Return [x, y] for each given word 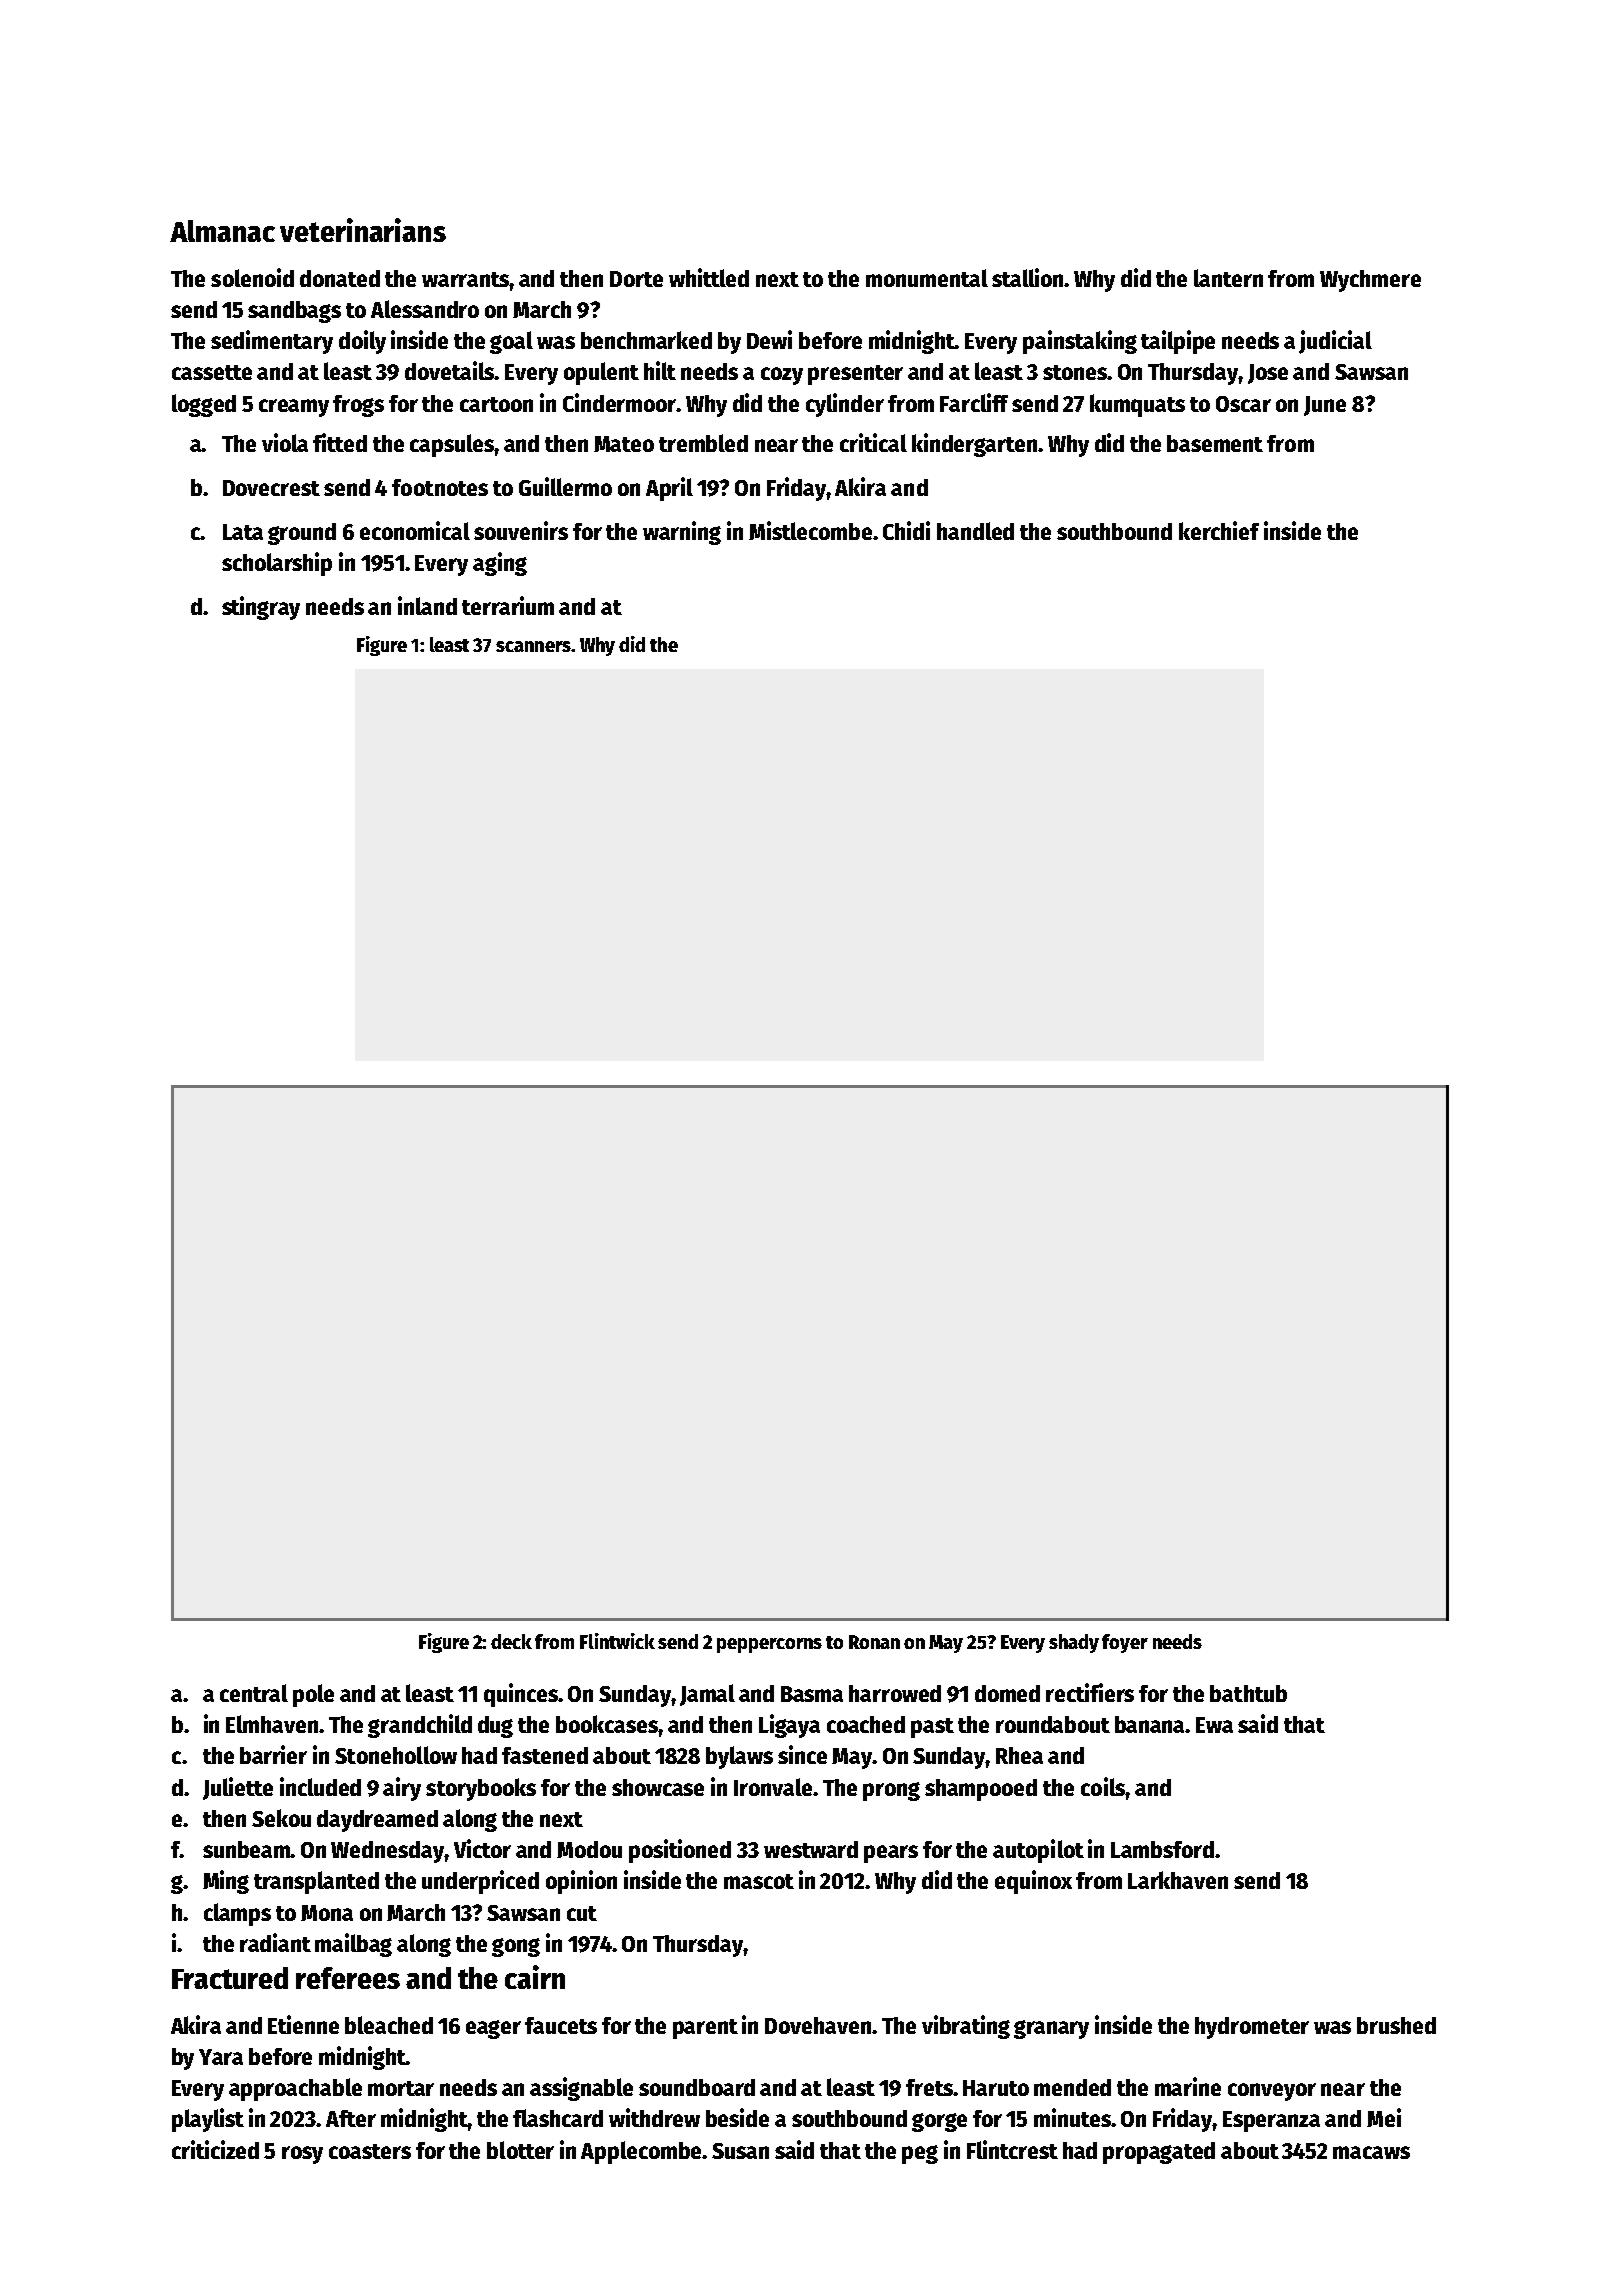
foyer [1125, 1643]
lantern [1228, 278]
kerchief [1219, 530]
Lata [243, 532]
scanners [533, 646]
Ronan [874, 1642]
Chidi [906, 530]
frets [929, 2087]
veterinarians [363, 230]
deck [511, 1641]
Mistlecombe [810, 530]
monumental [927, 278]
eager [493, 2029]
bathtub [1248, 1693]
